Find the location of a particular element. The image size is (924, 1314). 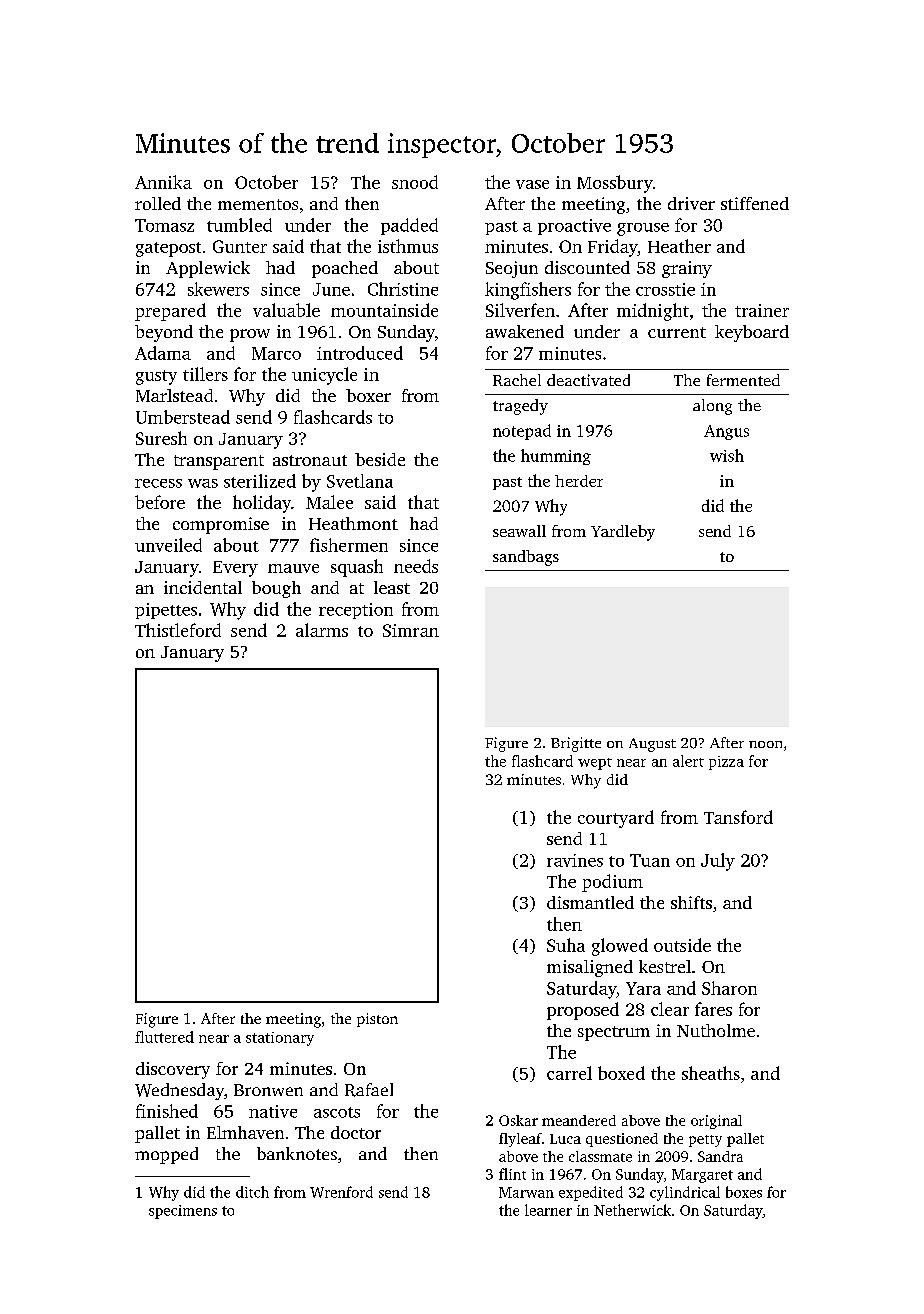

stiffened is located at coordinates (755, 203).
